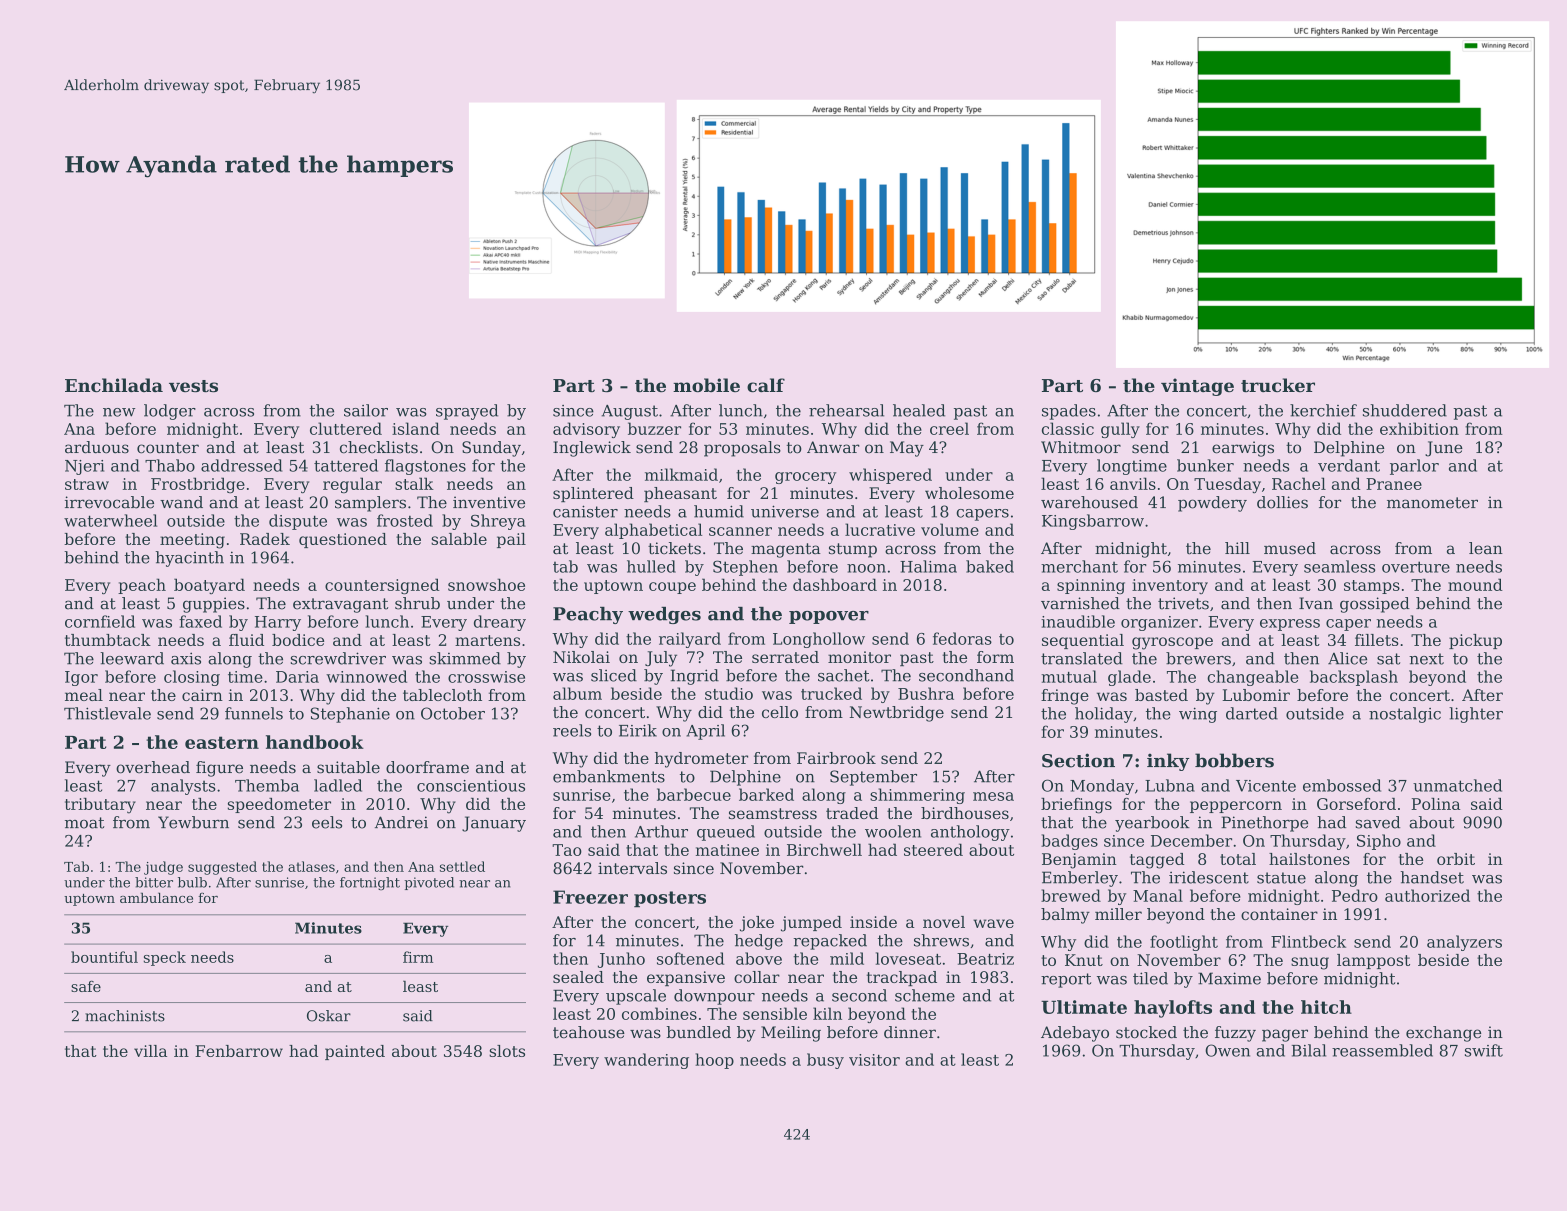 This document has height=1211, width=1567. Describe the element at coordinates (825, 1061) in the document. I see `busy` at that location.
